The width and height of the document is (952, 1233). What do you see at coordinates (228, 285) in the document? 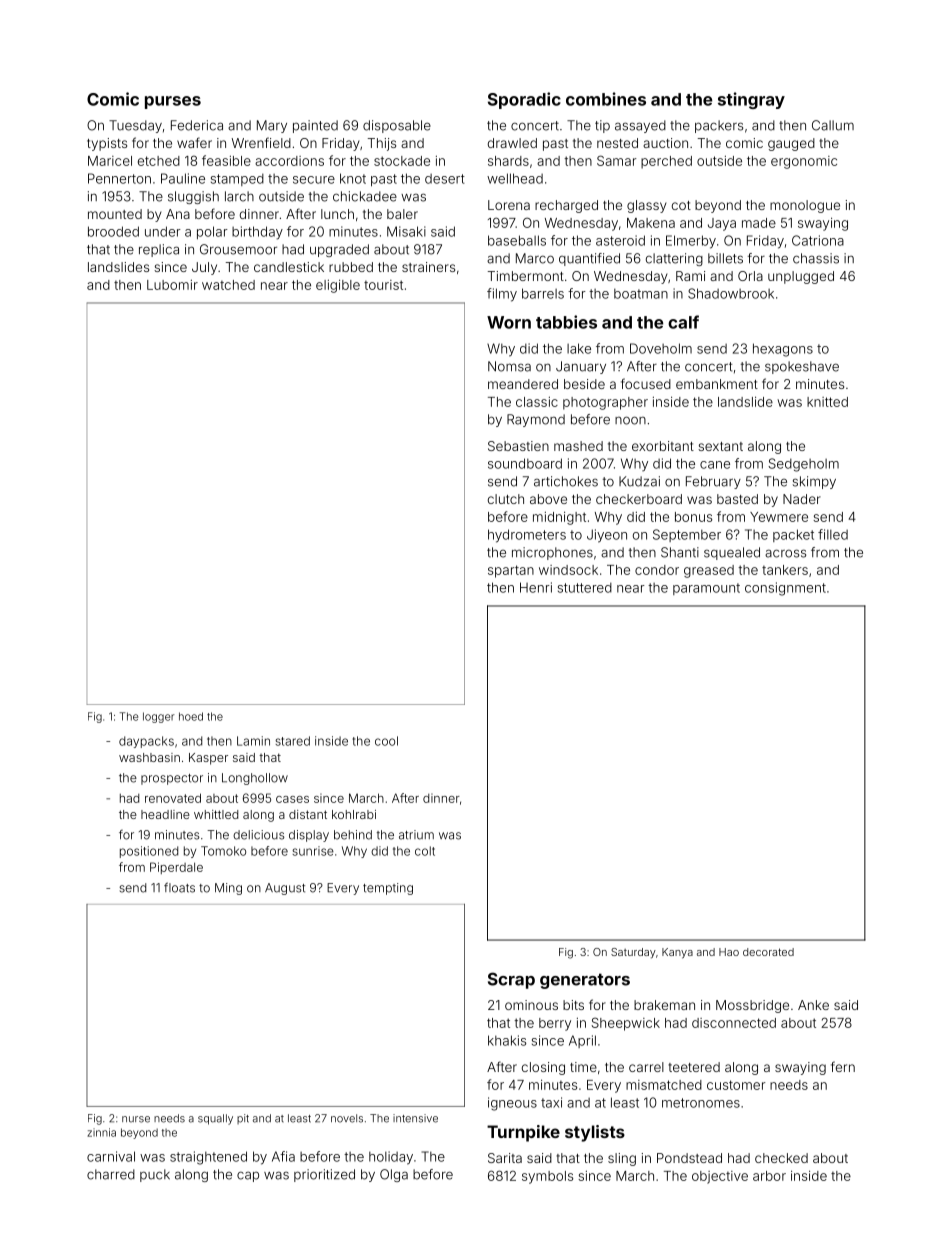
I see `watched` at bounding box center [228, 285].
